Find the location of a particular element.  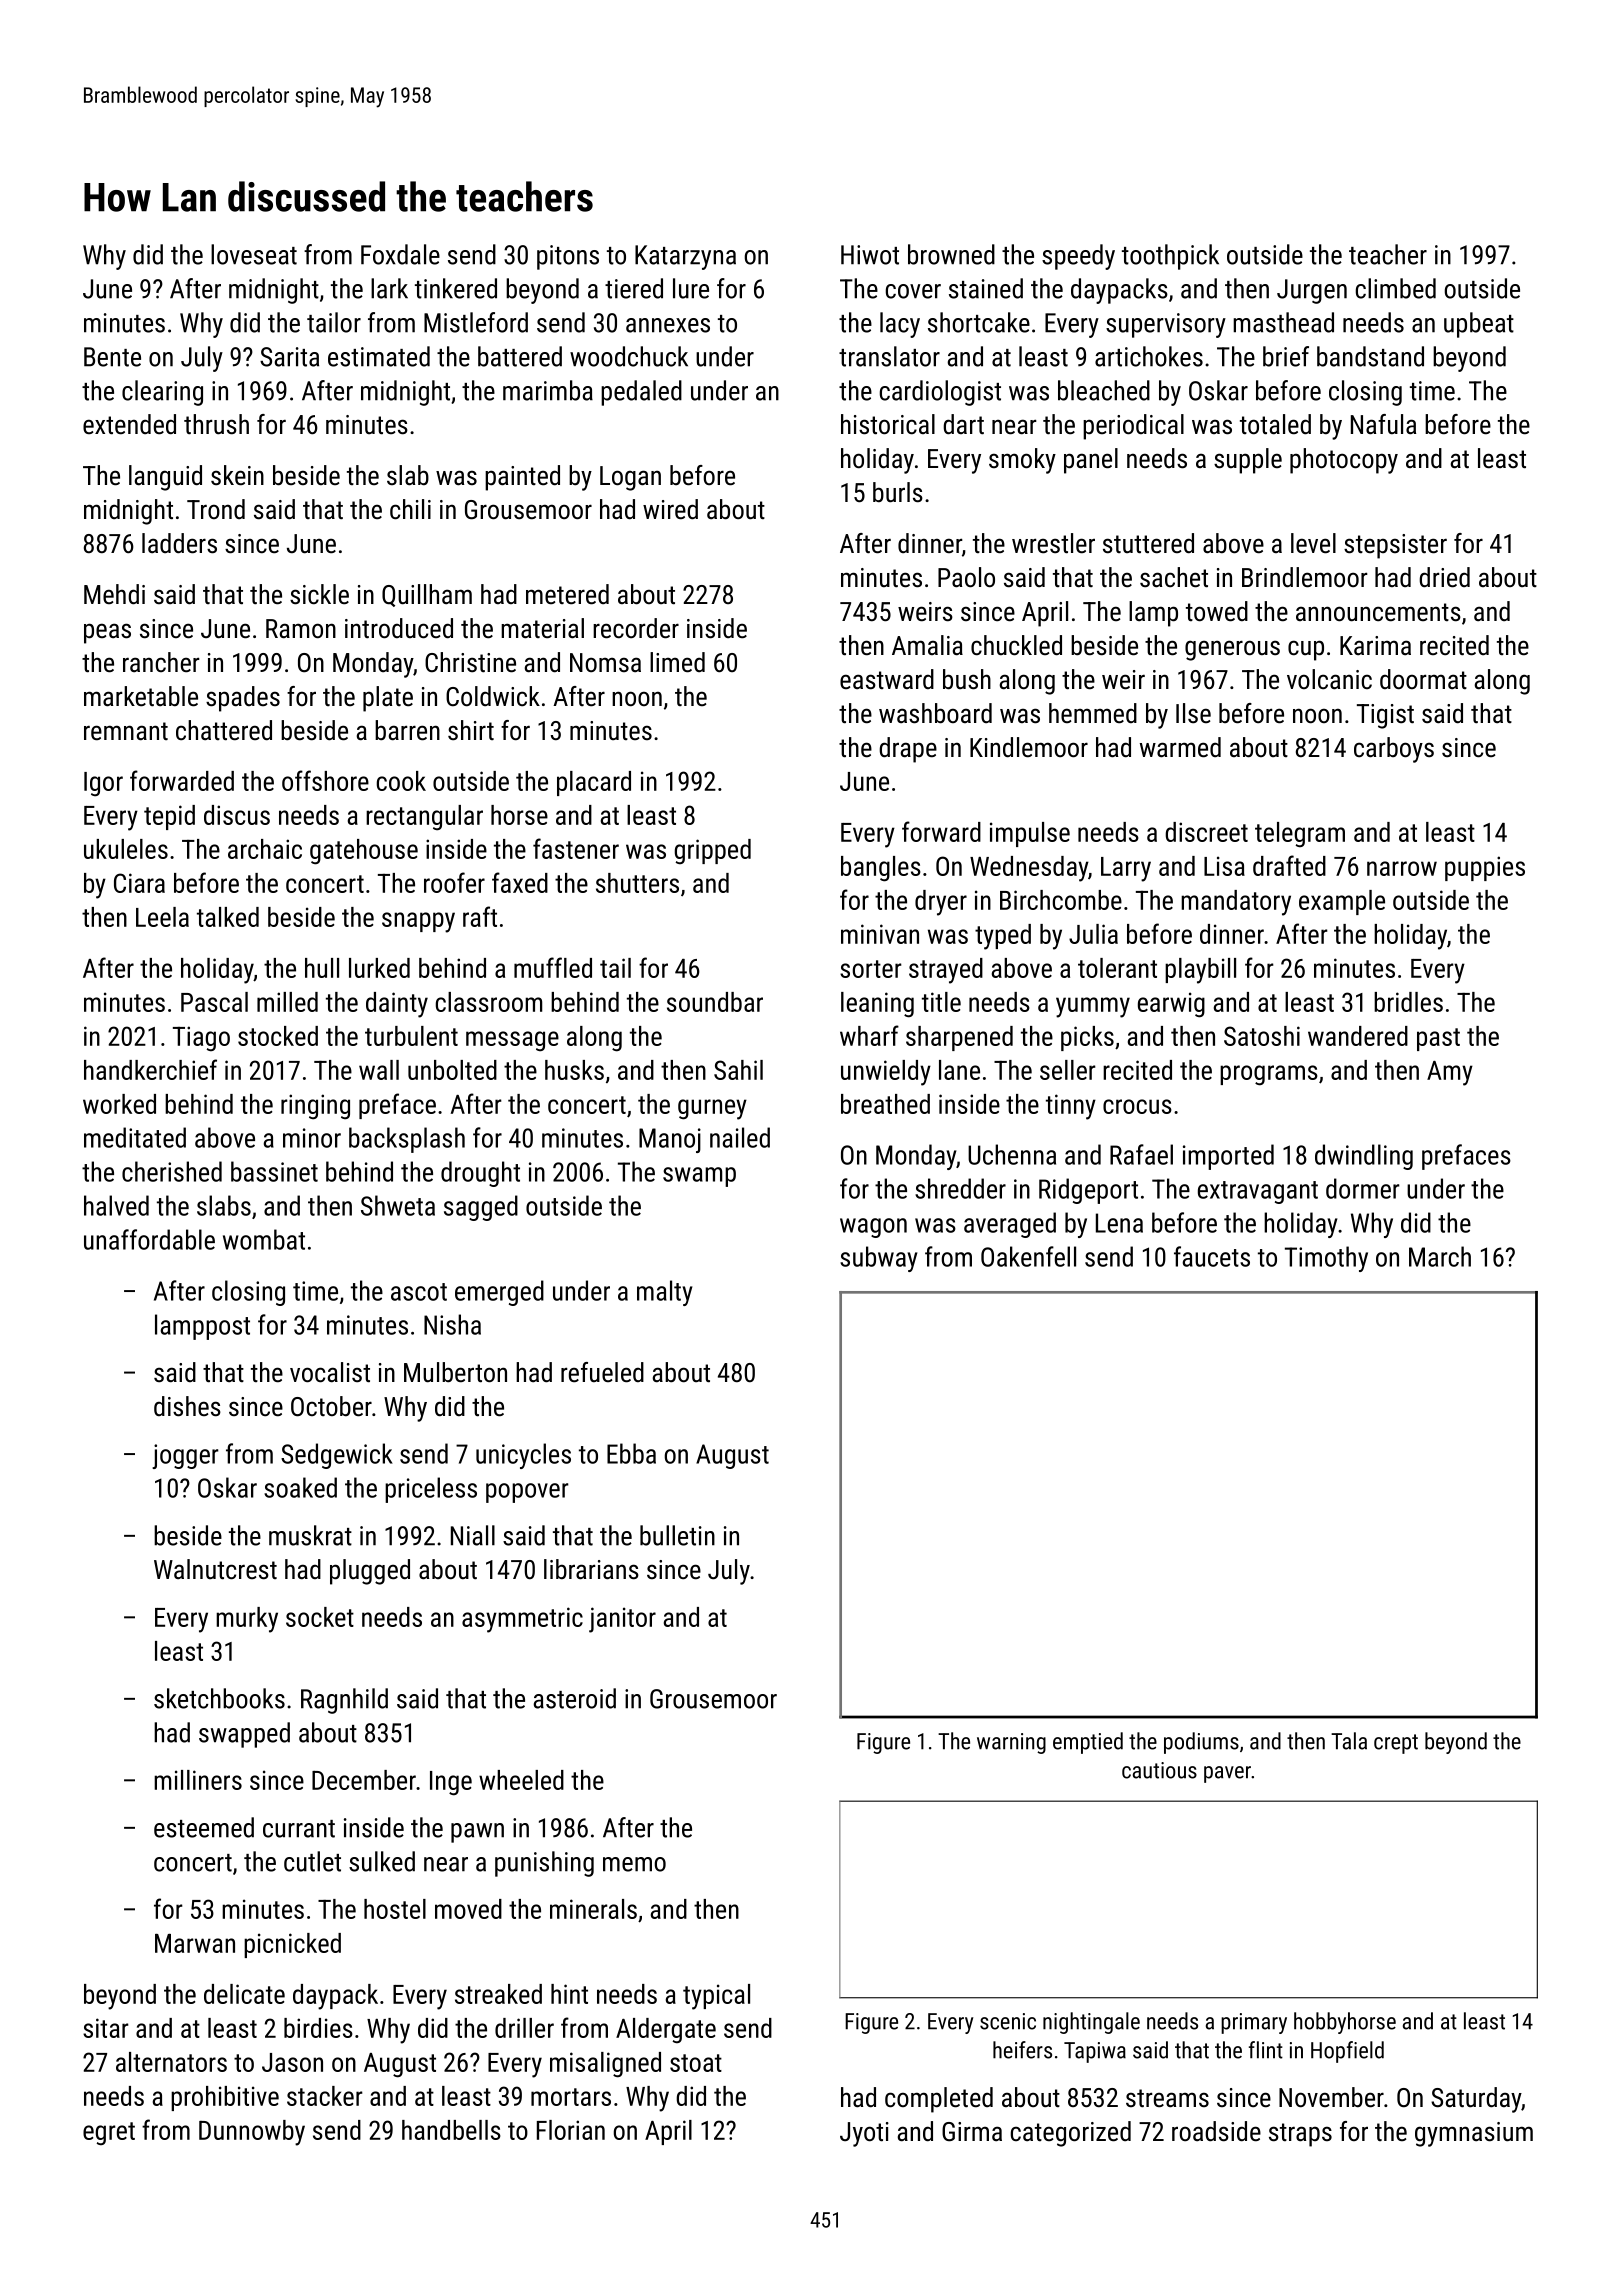

bulletin is located at coordinates (677, 1535).
